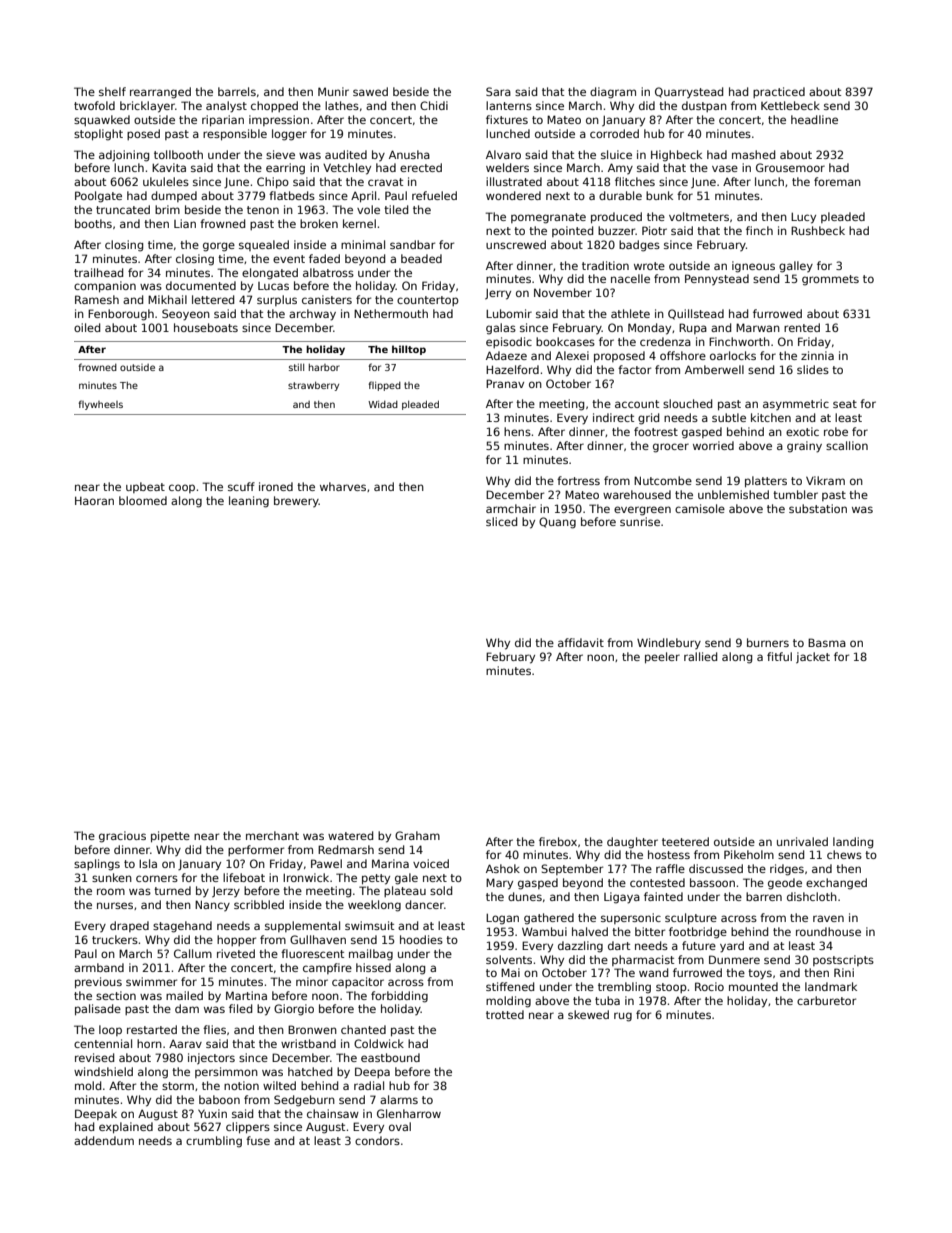  I want to click on Quarrystead, so click(689, 92).
